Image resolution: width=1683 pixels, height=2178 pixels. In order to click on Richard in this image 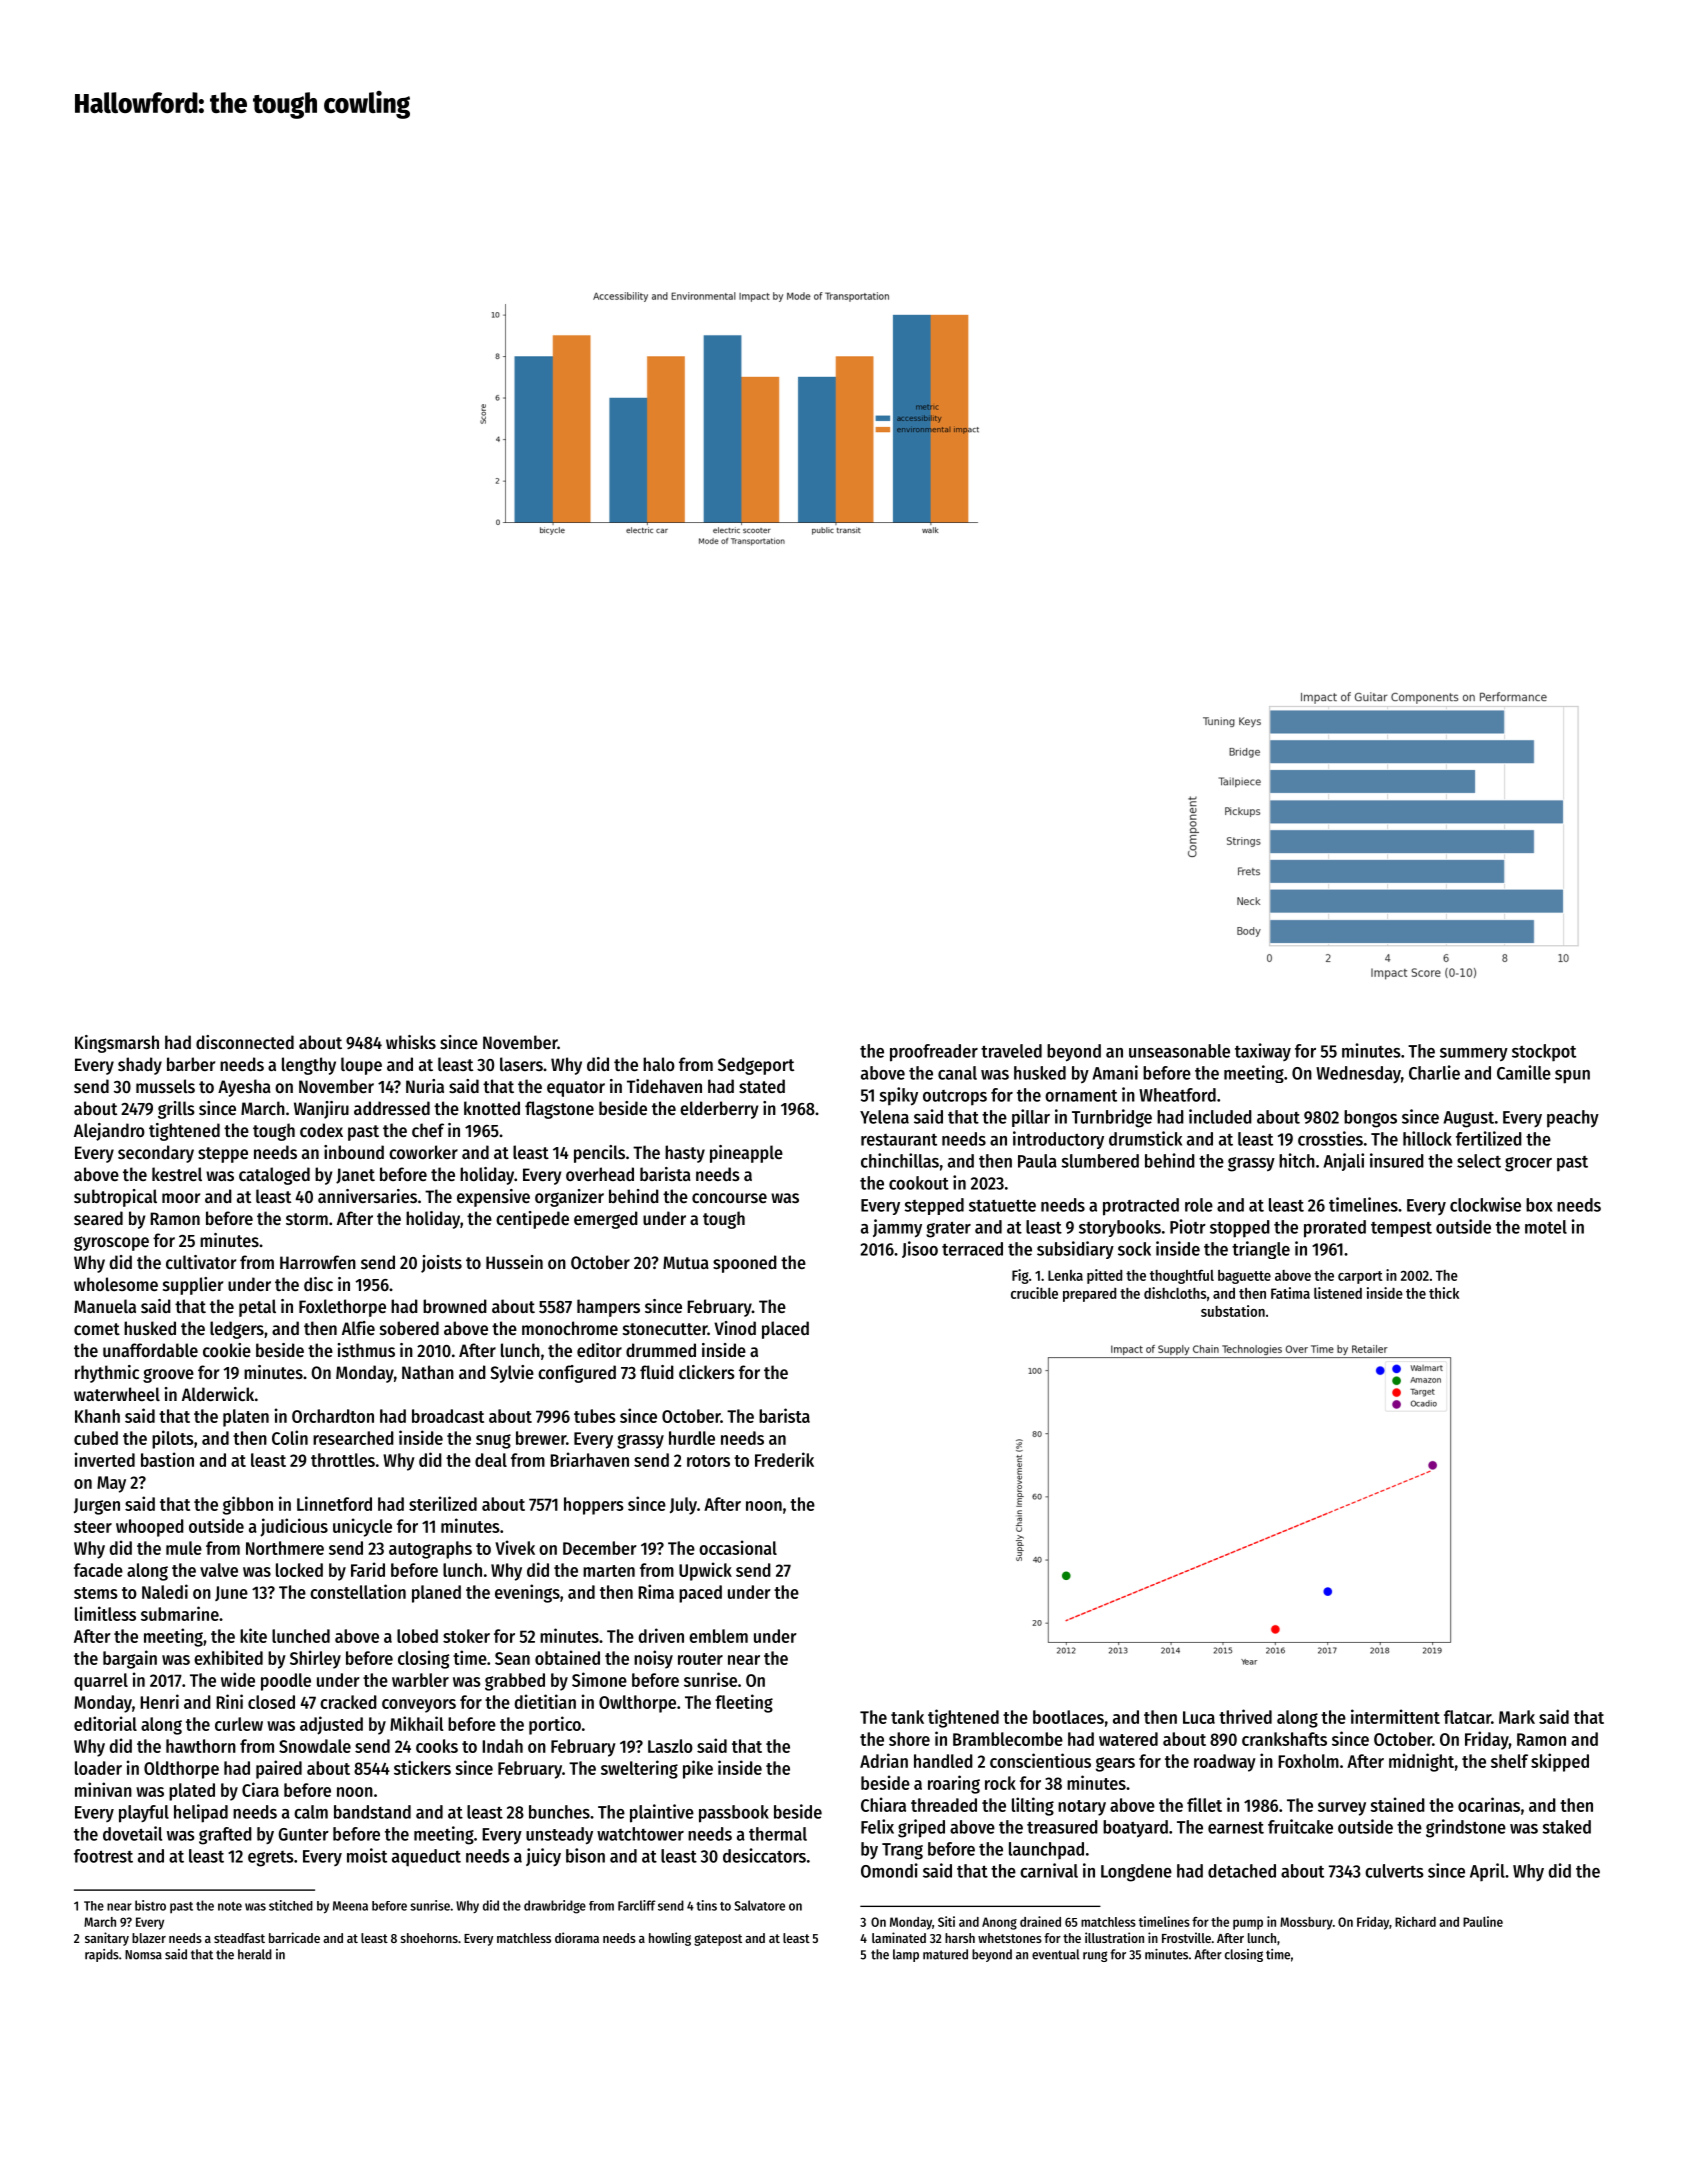, I will do `click(1415, 1921)`.
